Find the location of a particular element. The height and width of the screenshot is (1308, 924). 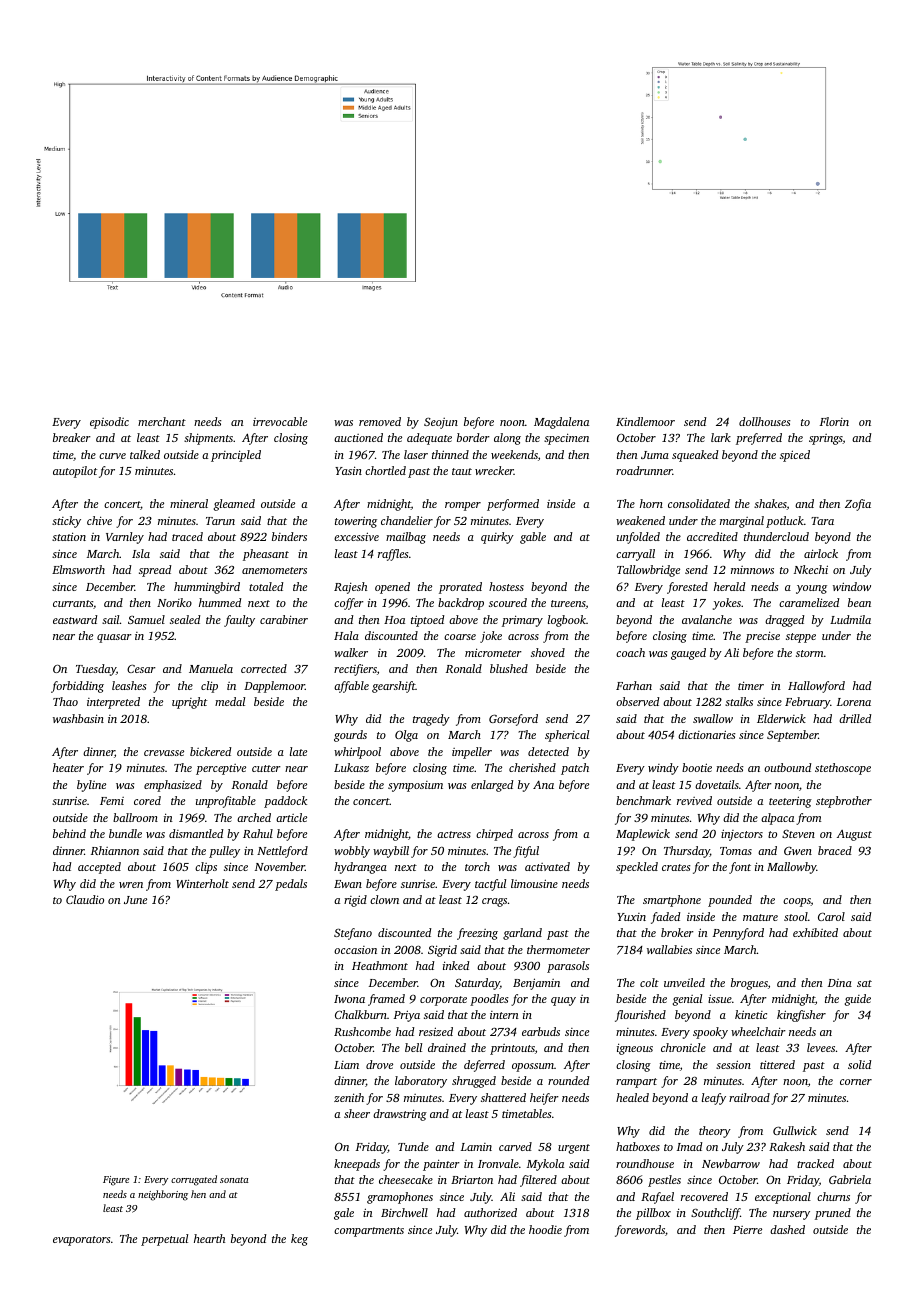

roadrunner is located at coordinates (644, 470).
